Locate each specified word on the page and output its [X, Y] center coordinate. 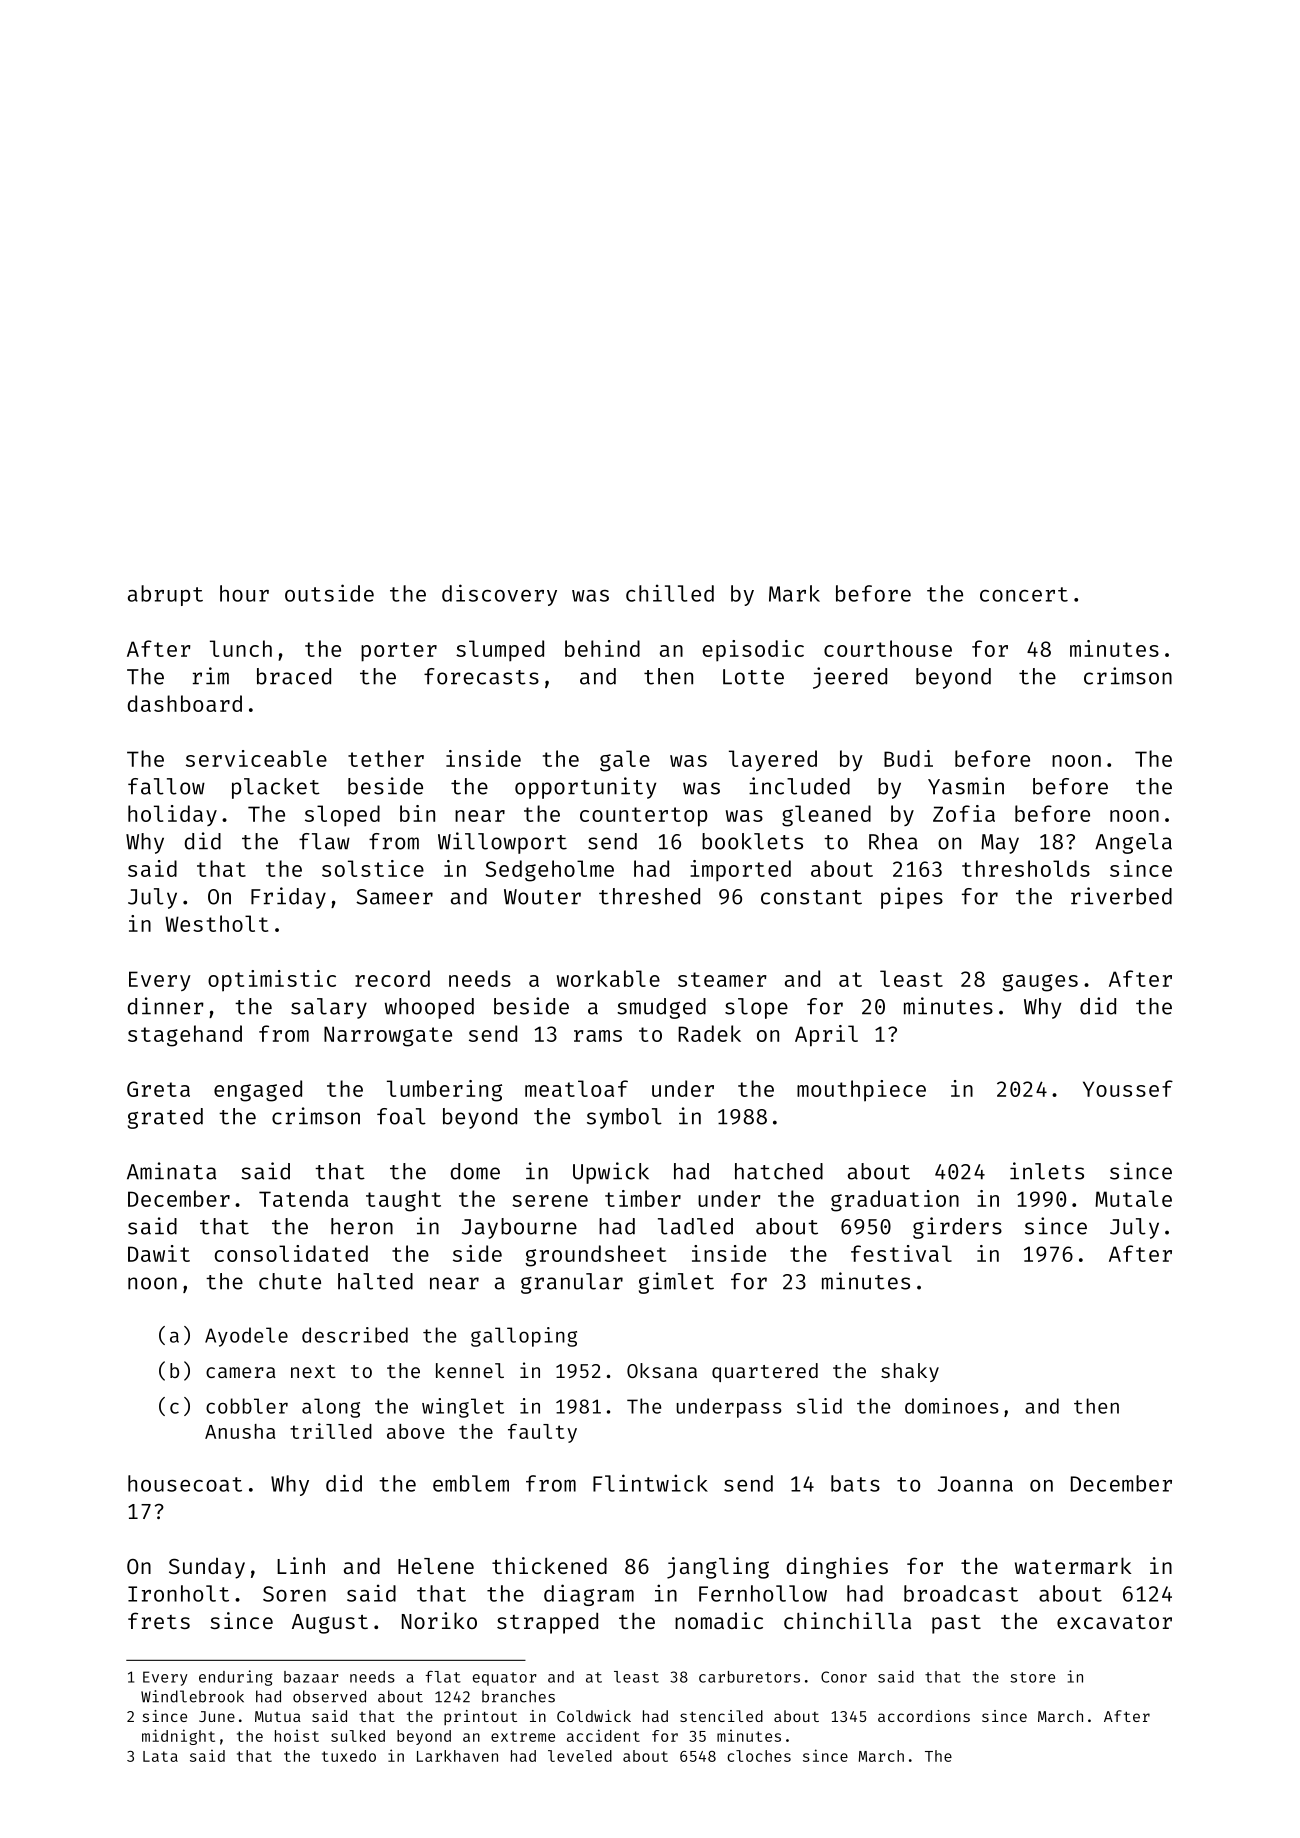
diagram [589, 1595]
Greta [158, 1089]
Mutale [1133, 1198]
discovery [499, 595]
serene [550, 1201]
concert [1024, 594]
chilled [670, 593]
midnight [178, 1737]
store [1032, 1677]
